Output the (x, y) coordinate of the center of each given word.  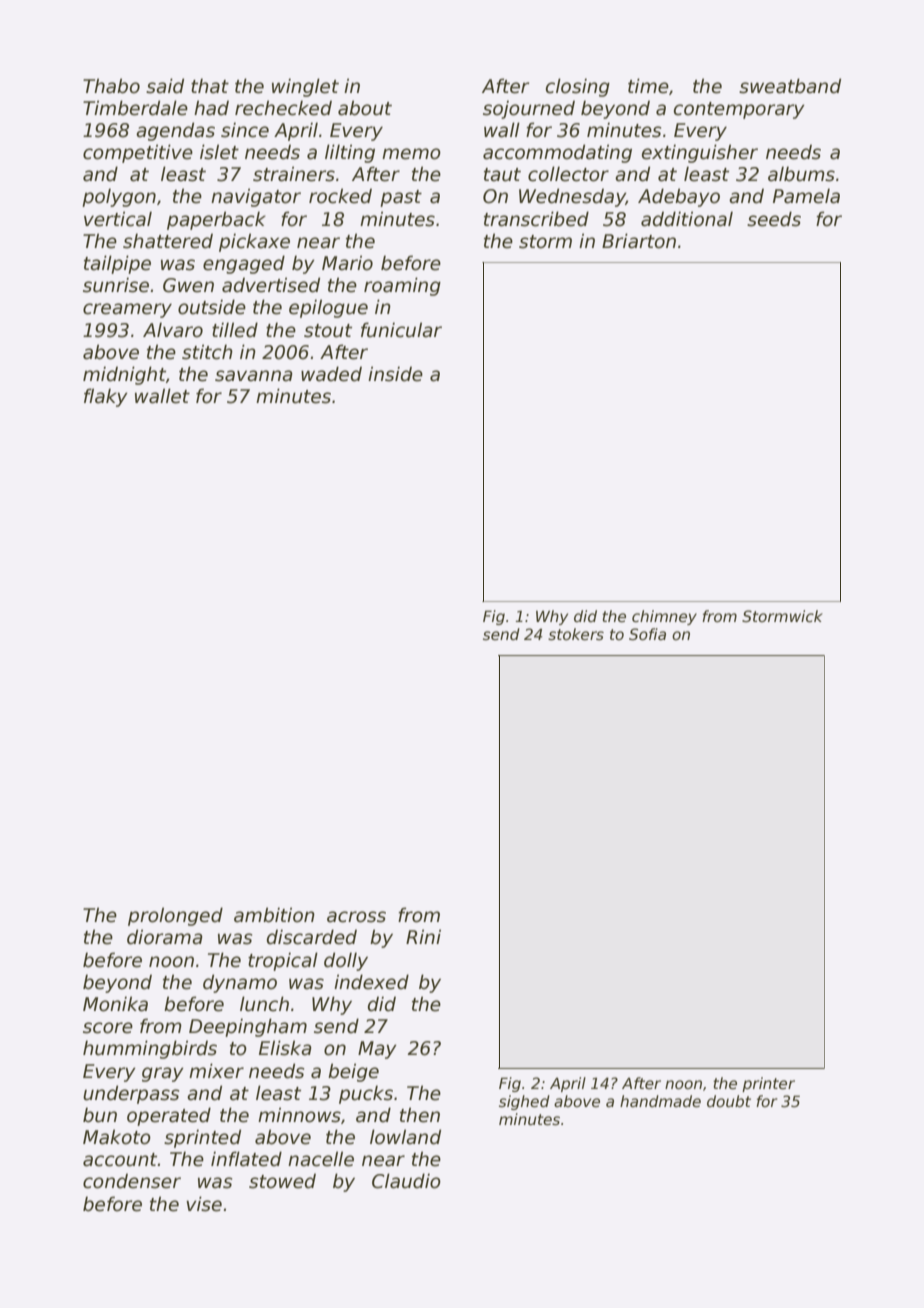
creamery (127, 310)
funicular (401, 330)
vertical (118, 219)
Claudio (406, 1181)
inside (395, 374)
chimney (664, 617)
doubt (729, 1101)
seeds (774, 219)
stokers (576, 634)
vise (204, 1204)
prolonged (175, 916)
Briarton (639, 241)
